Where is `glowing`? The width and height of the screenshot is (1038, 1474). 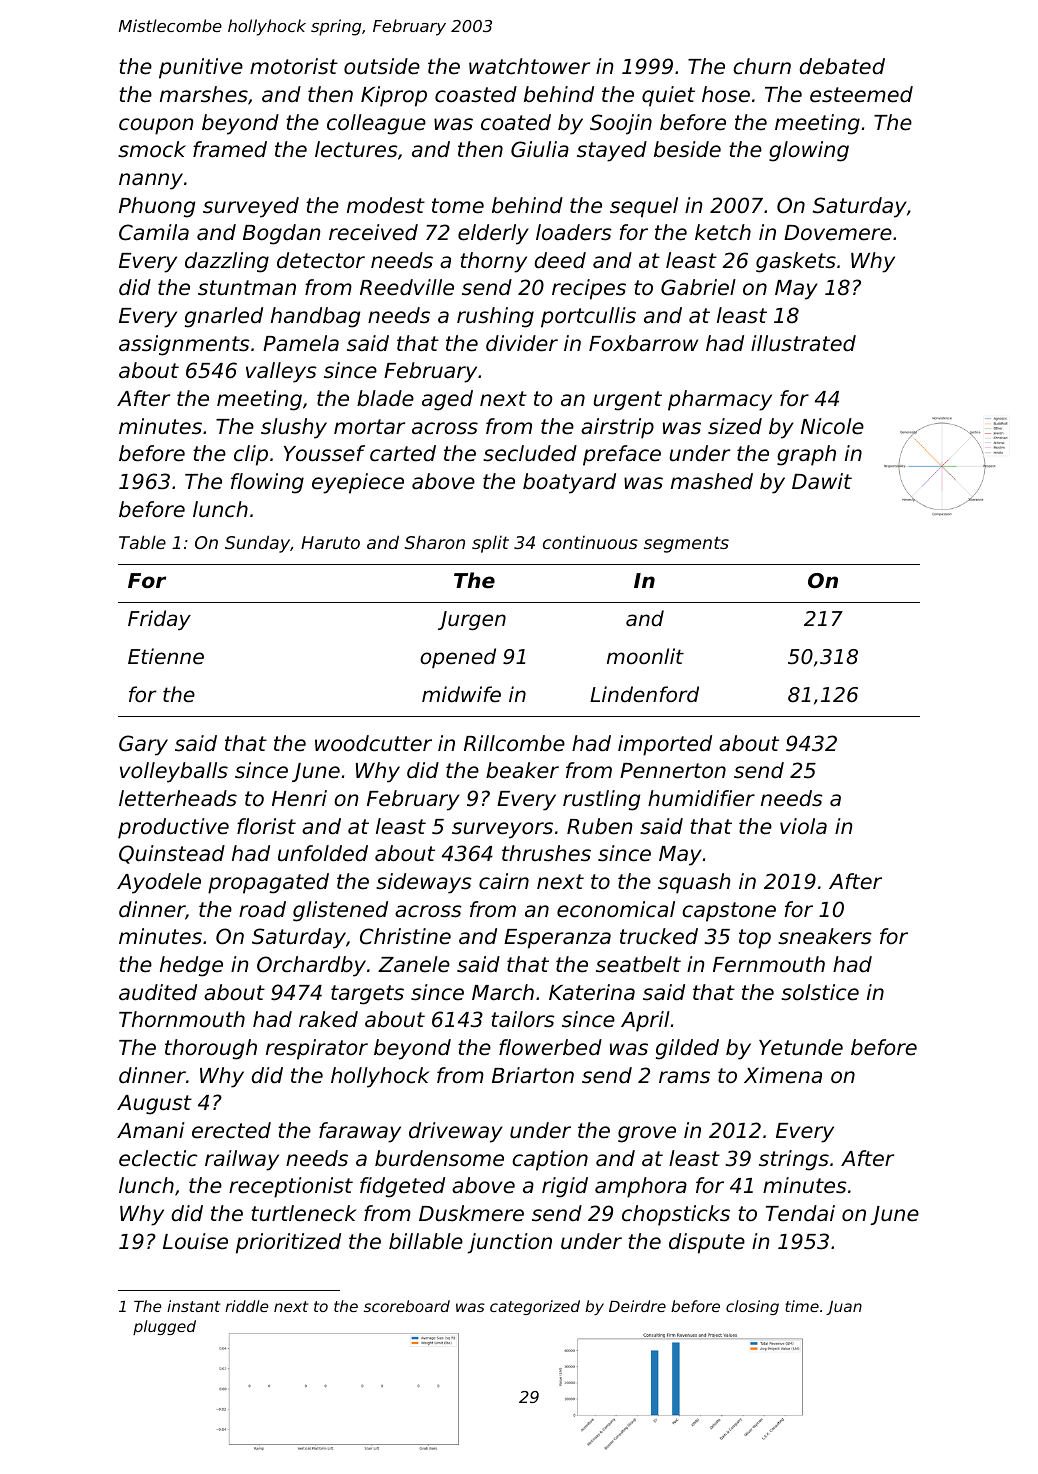 glowing is located at coordinates (809, 151).
